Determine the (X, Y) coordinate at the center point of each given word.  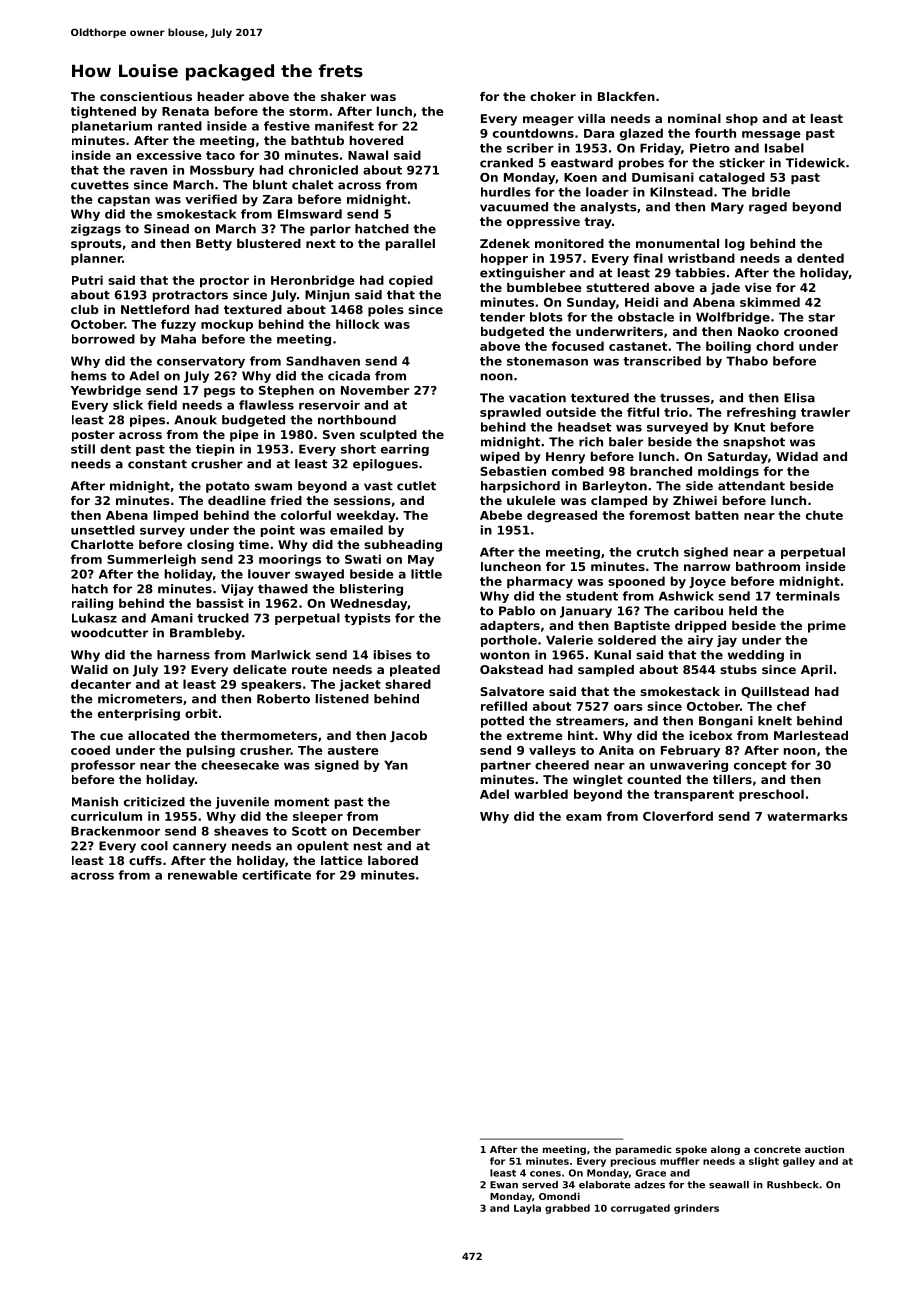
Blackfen (626, 96)
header (221, 96)
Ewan (504, 1185)
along (725, 1150)
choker (553, 96)
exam (584, 817)
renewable (203, 875)
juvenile (242, 803)
